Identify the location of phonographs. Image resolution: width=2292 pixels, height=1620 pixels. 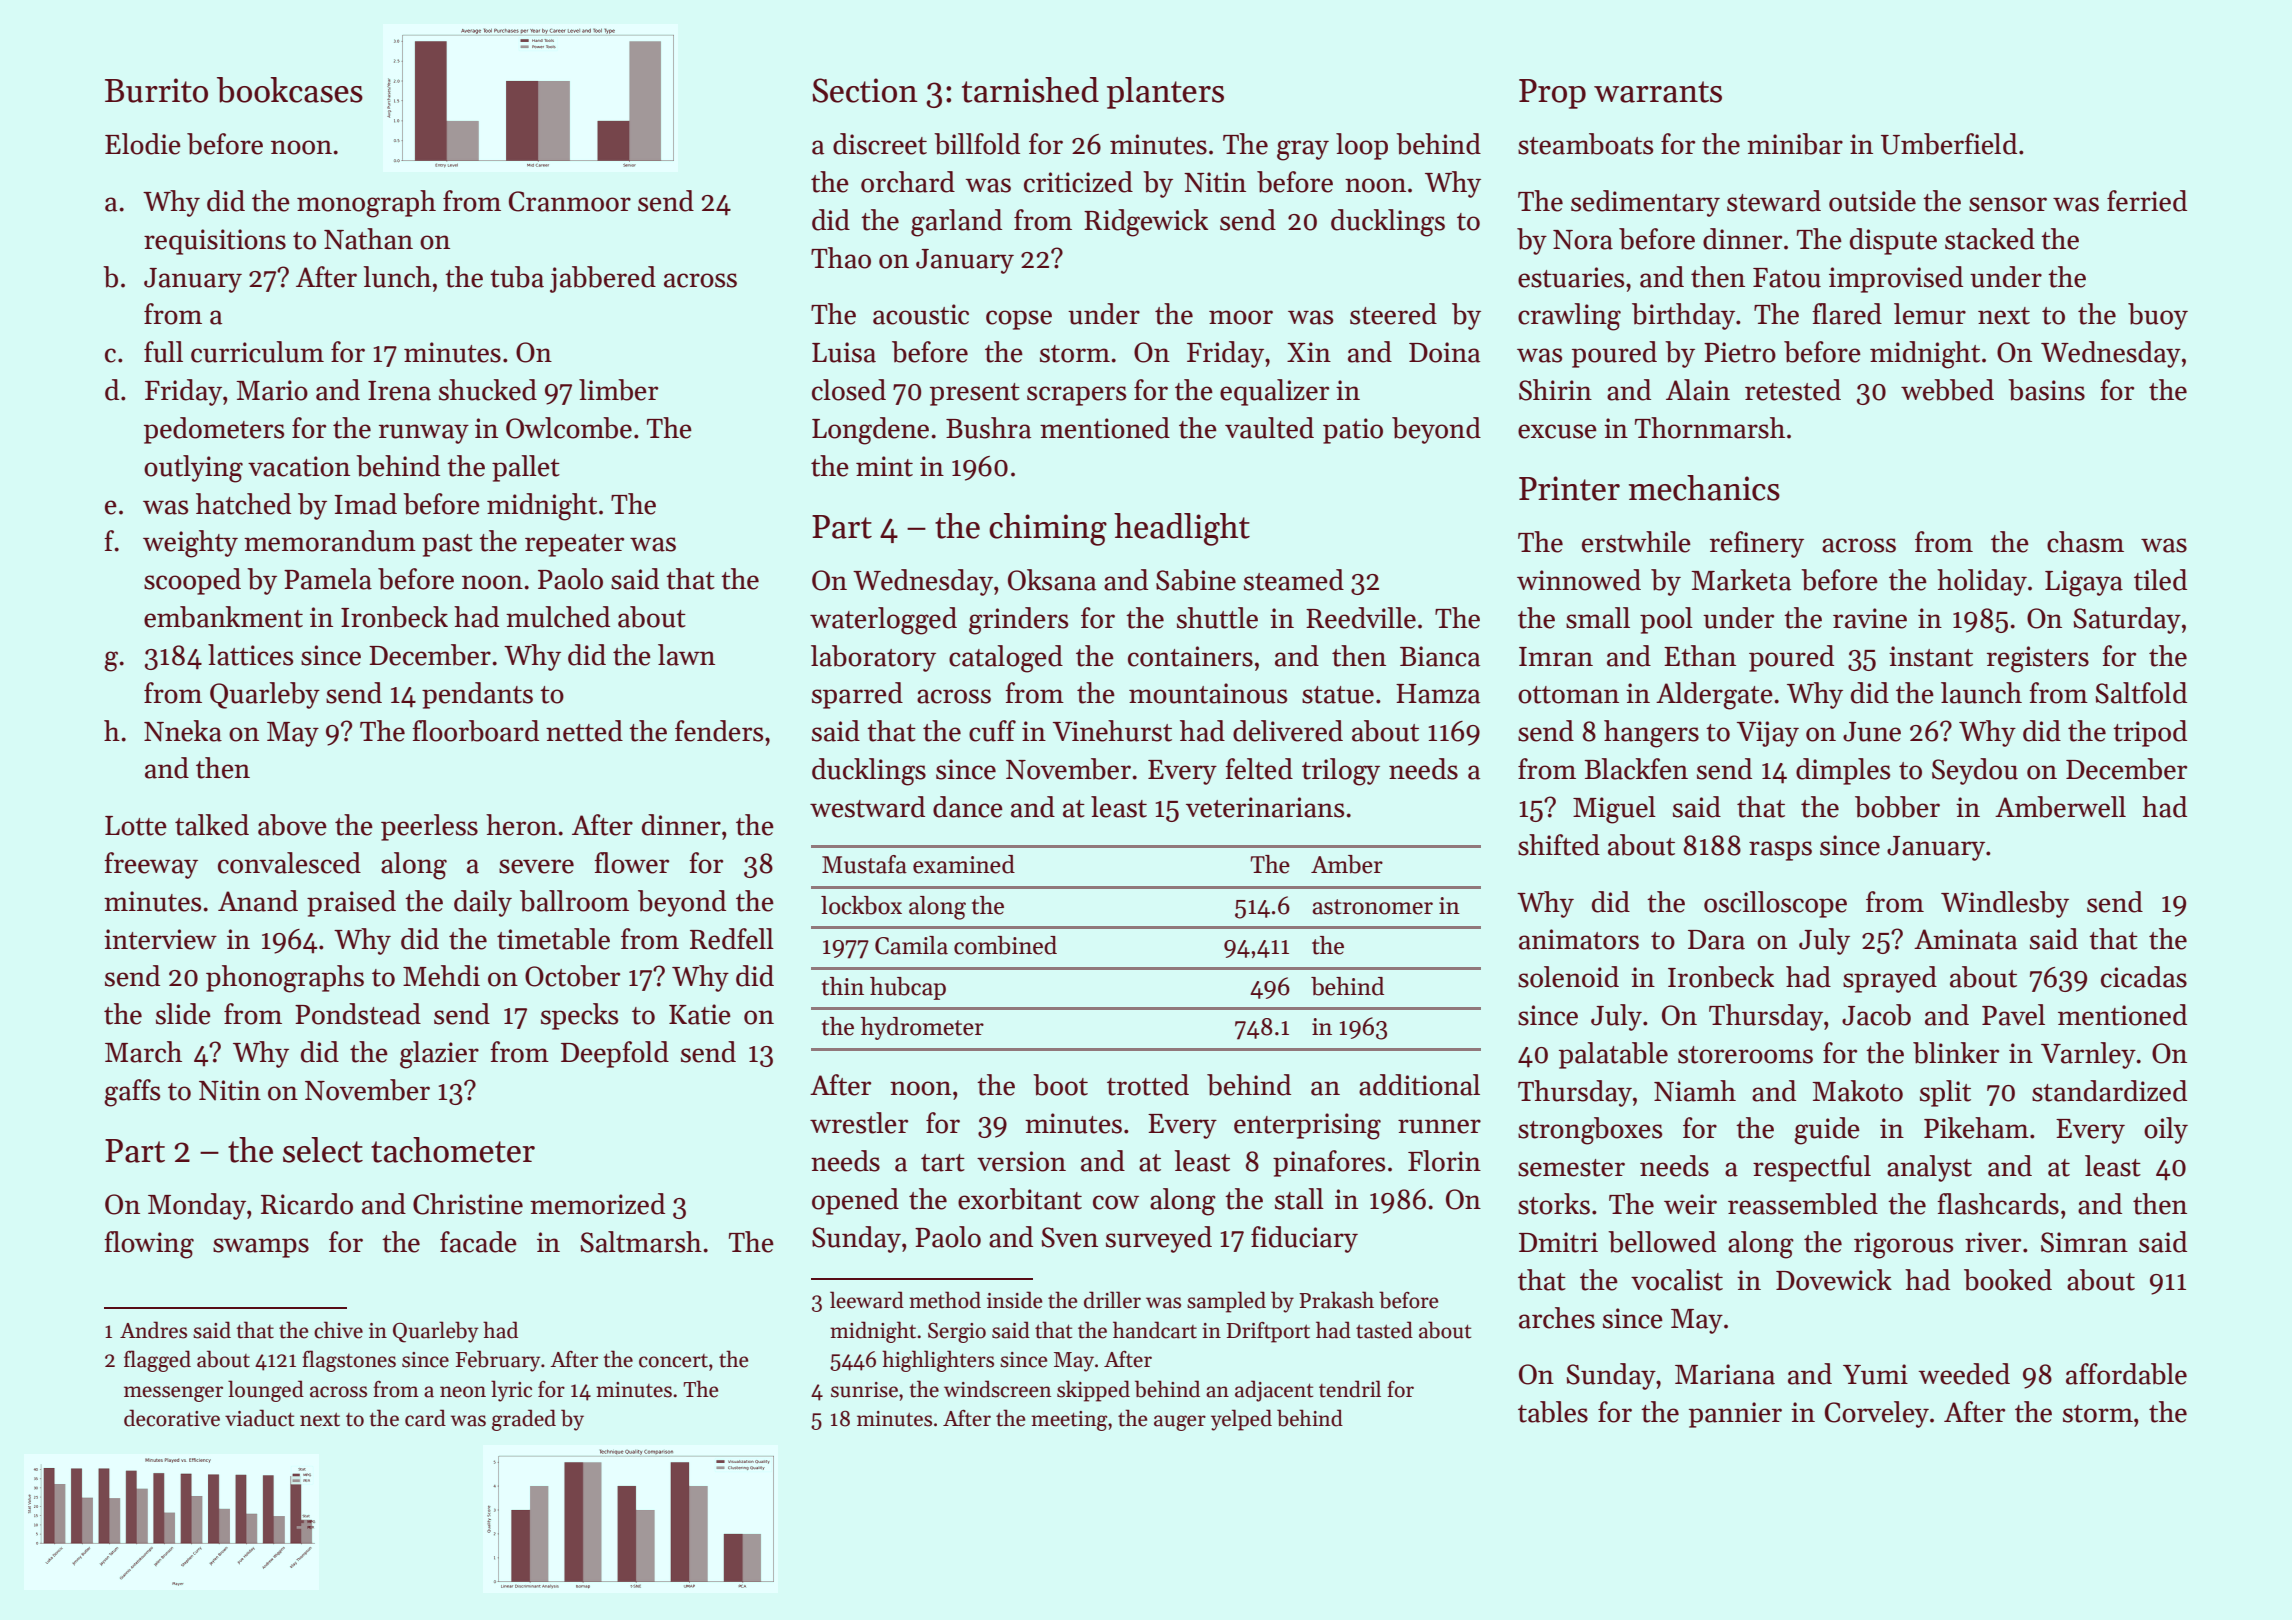
(285, 979).
